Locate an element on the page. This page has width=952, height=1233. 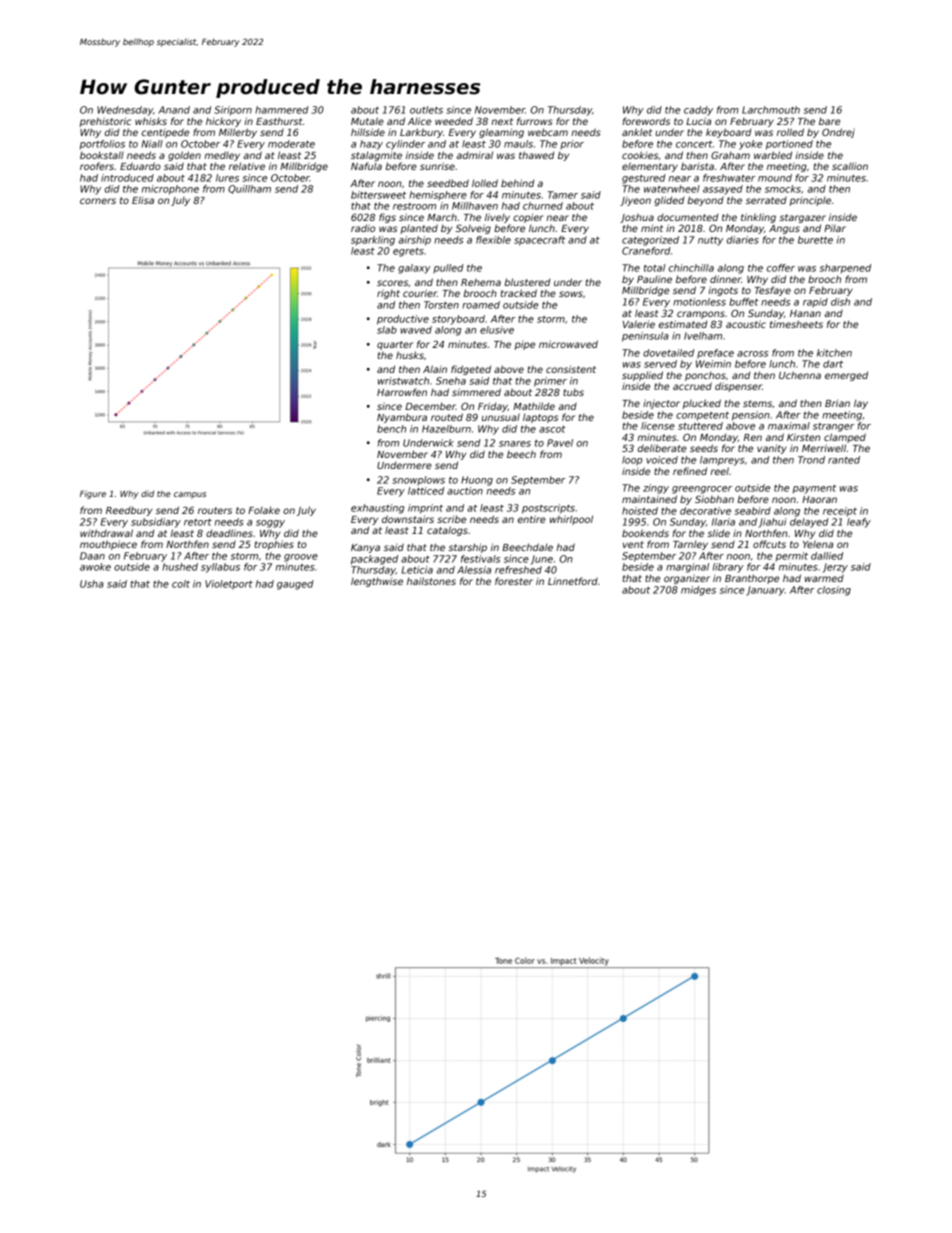
slab is located at coordinates (387, 330).
